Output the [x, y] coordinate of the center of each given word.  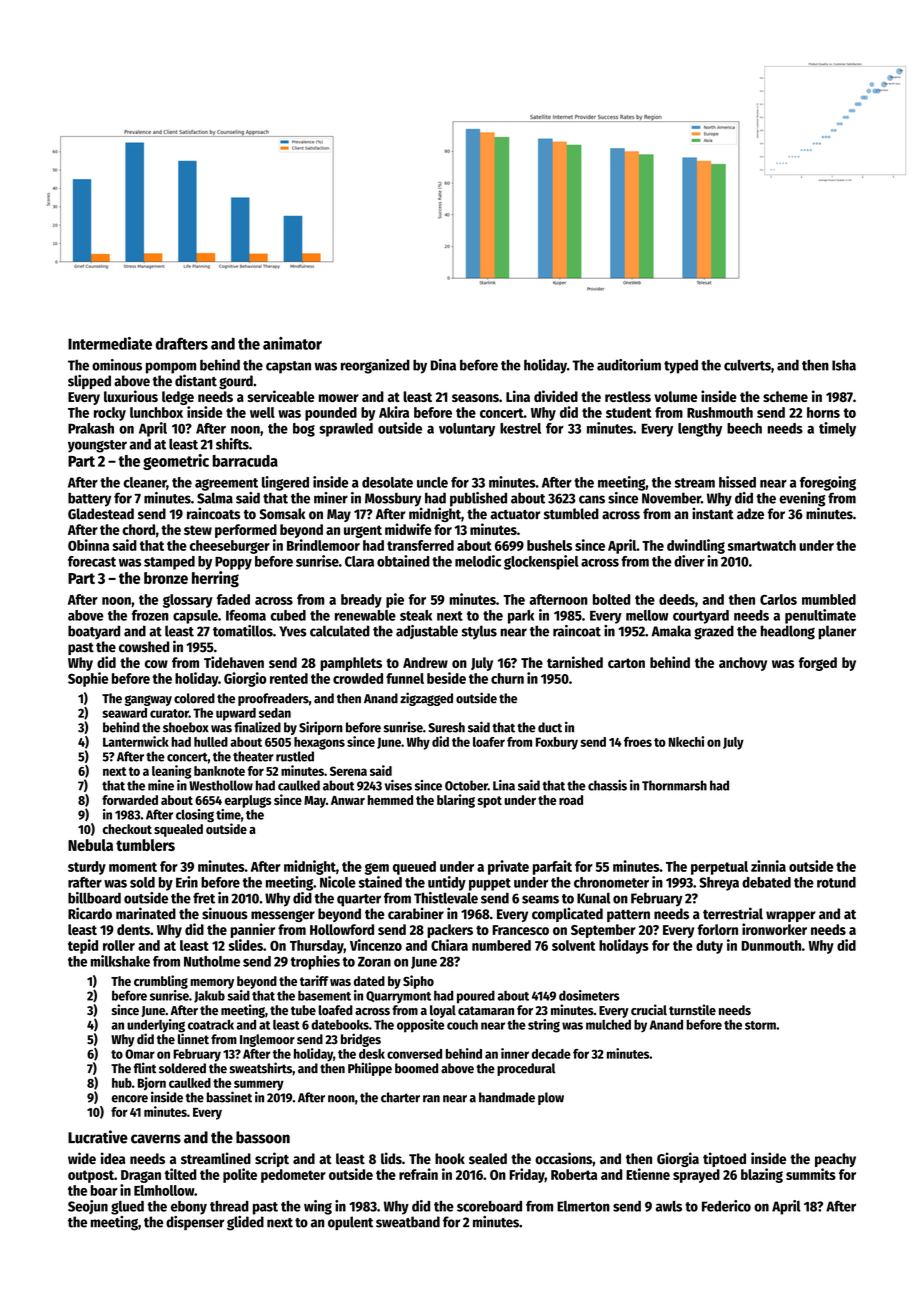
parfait [552, 867]
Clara [359, 561]
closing [195, 816]
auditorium [629, 365]
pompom [171, 368]
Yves [292, 631]
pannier [253, 930]
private [508, 867]
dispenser [195, 1223]
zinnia [768, 866]
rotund [836, 882]
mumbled [829, 599]
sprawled [346, 430]
